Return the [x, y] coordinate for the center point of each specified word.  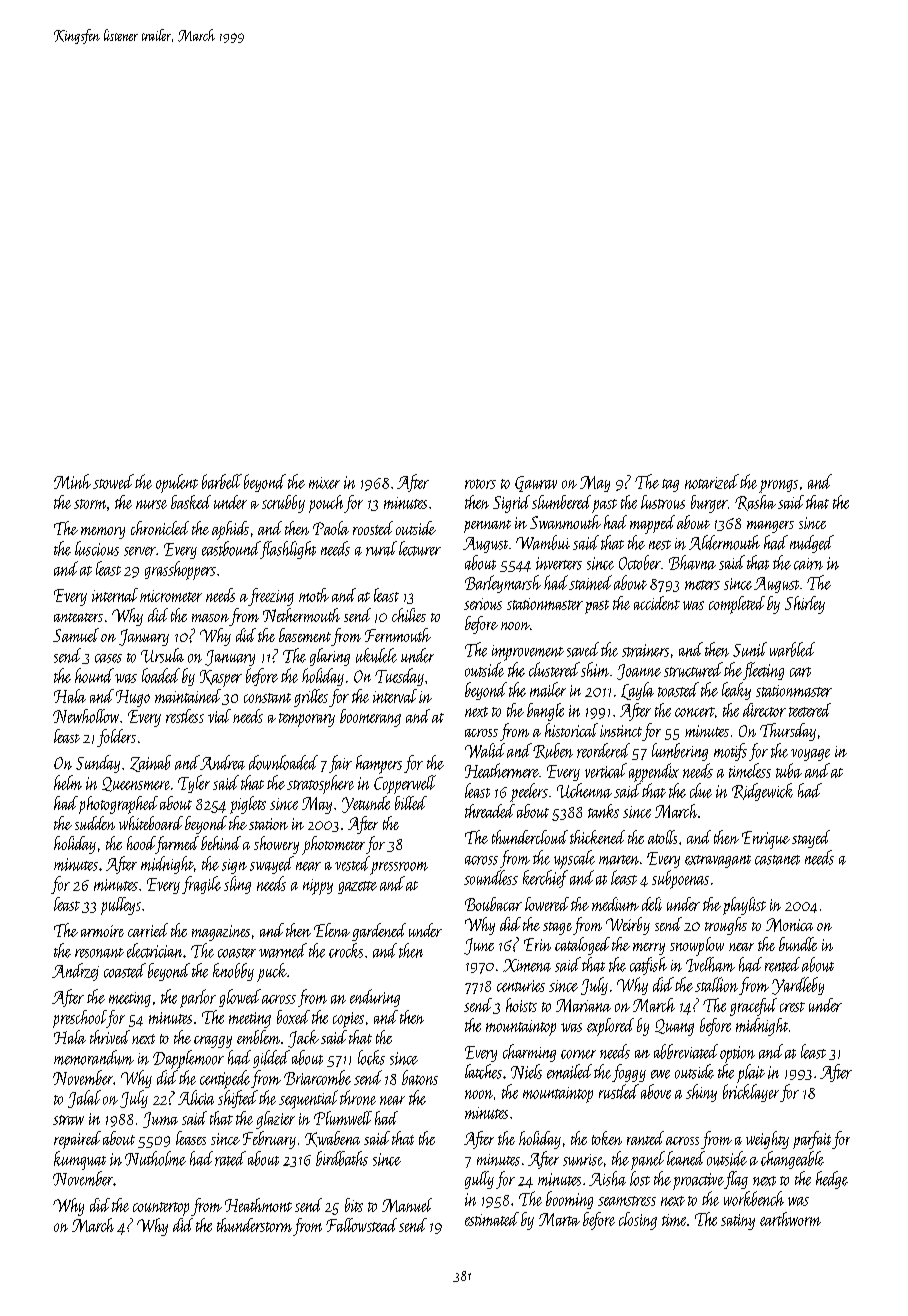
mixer [324, 483]
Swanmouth [565, 522]
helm [68, 782]
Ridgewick [762, 792]
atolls [662, 837]
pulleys [121, 906]
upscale [574, 859]
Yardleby [798, 986]
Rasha [755, 503]
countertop [161, 1209]
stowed [113, 481]
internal [115, 595]
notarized [712, 481]
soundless [491, 877]
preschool [80, 1019]
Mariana [583, 1005]
